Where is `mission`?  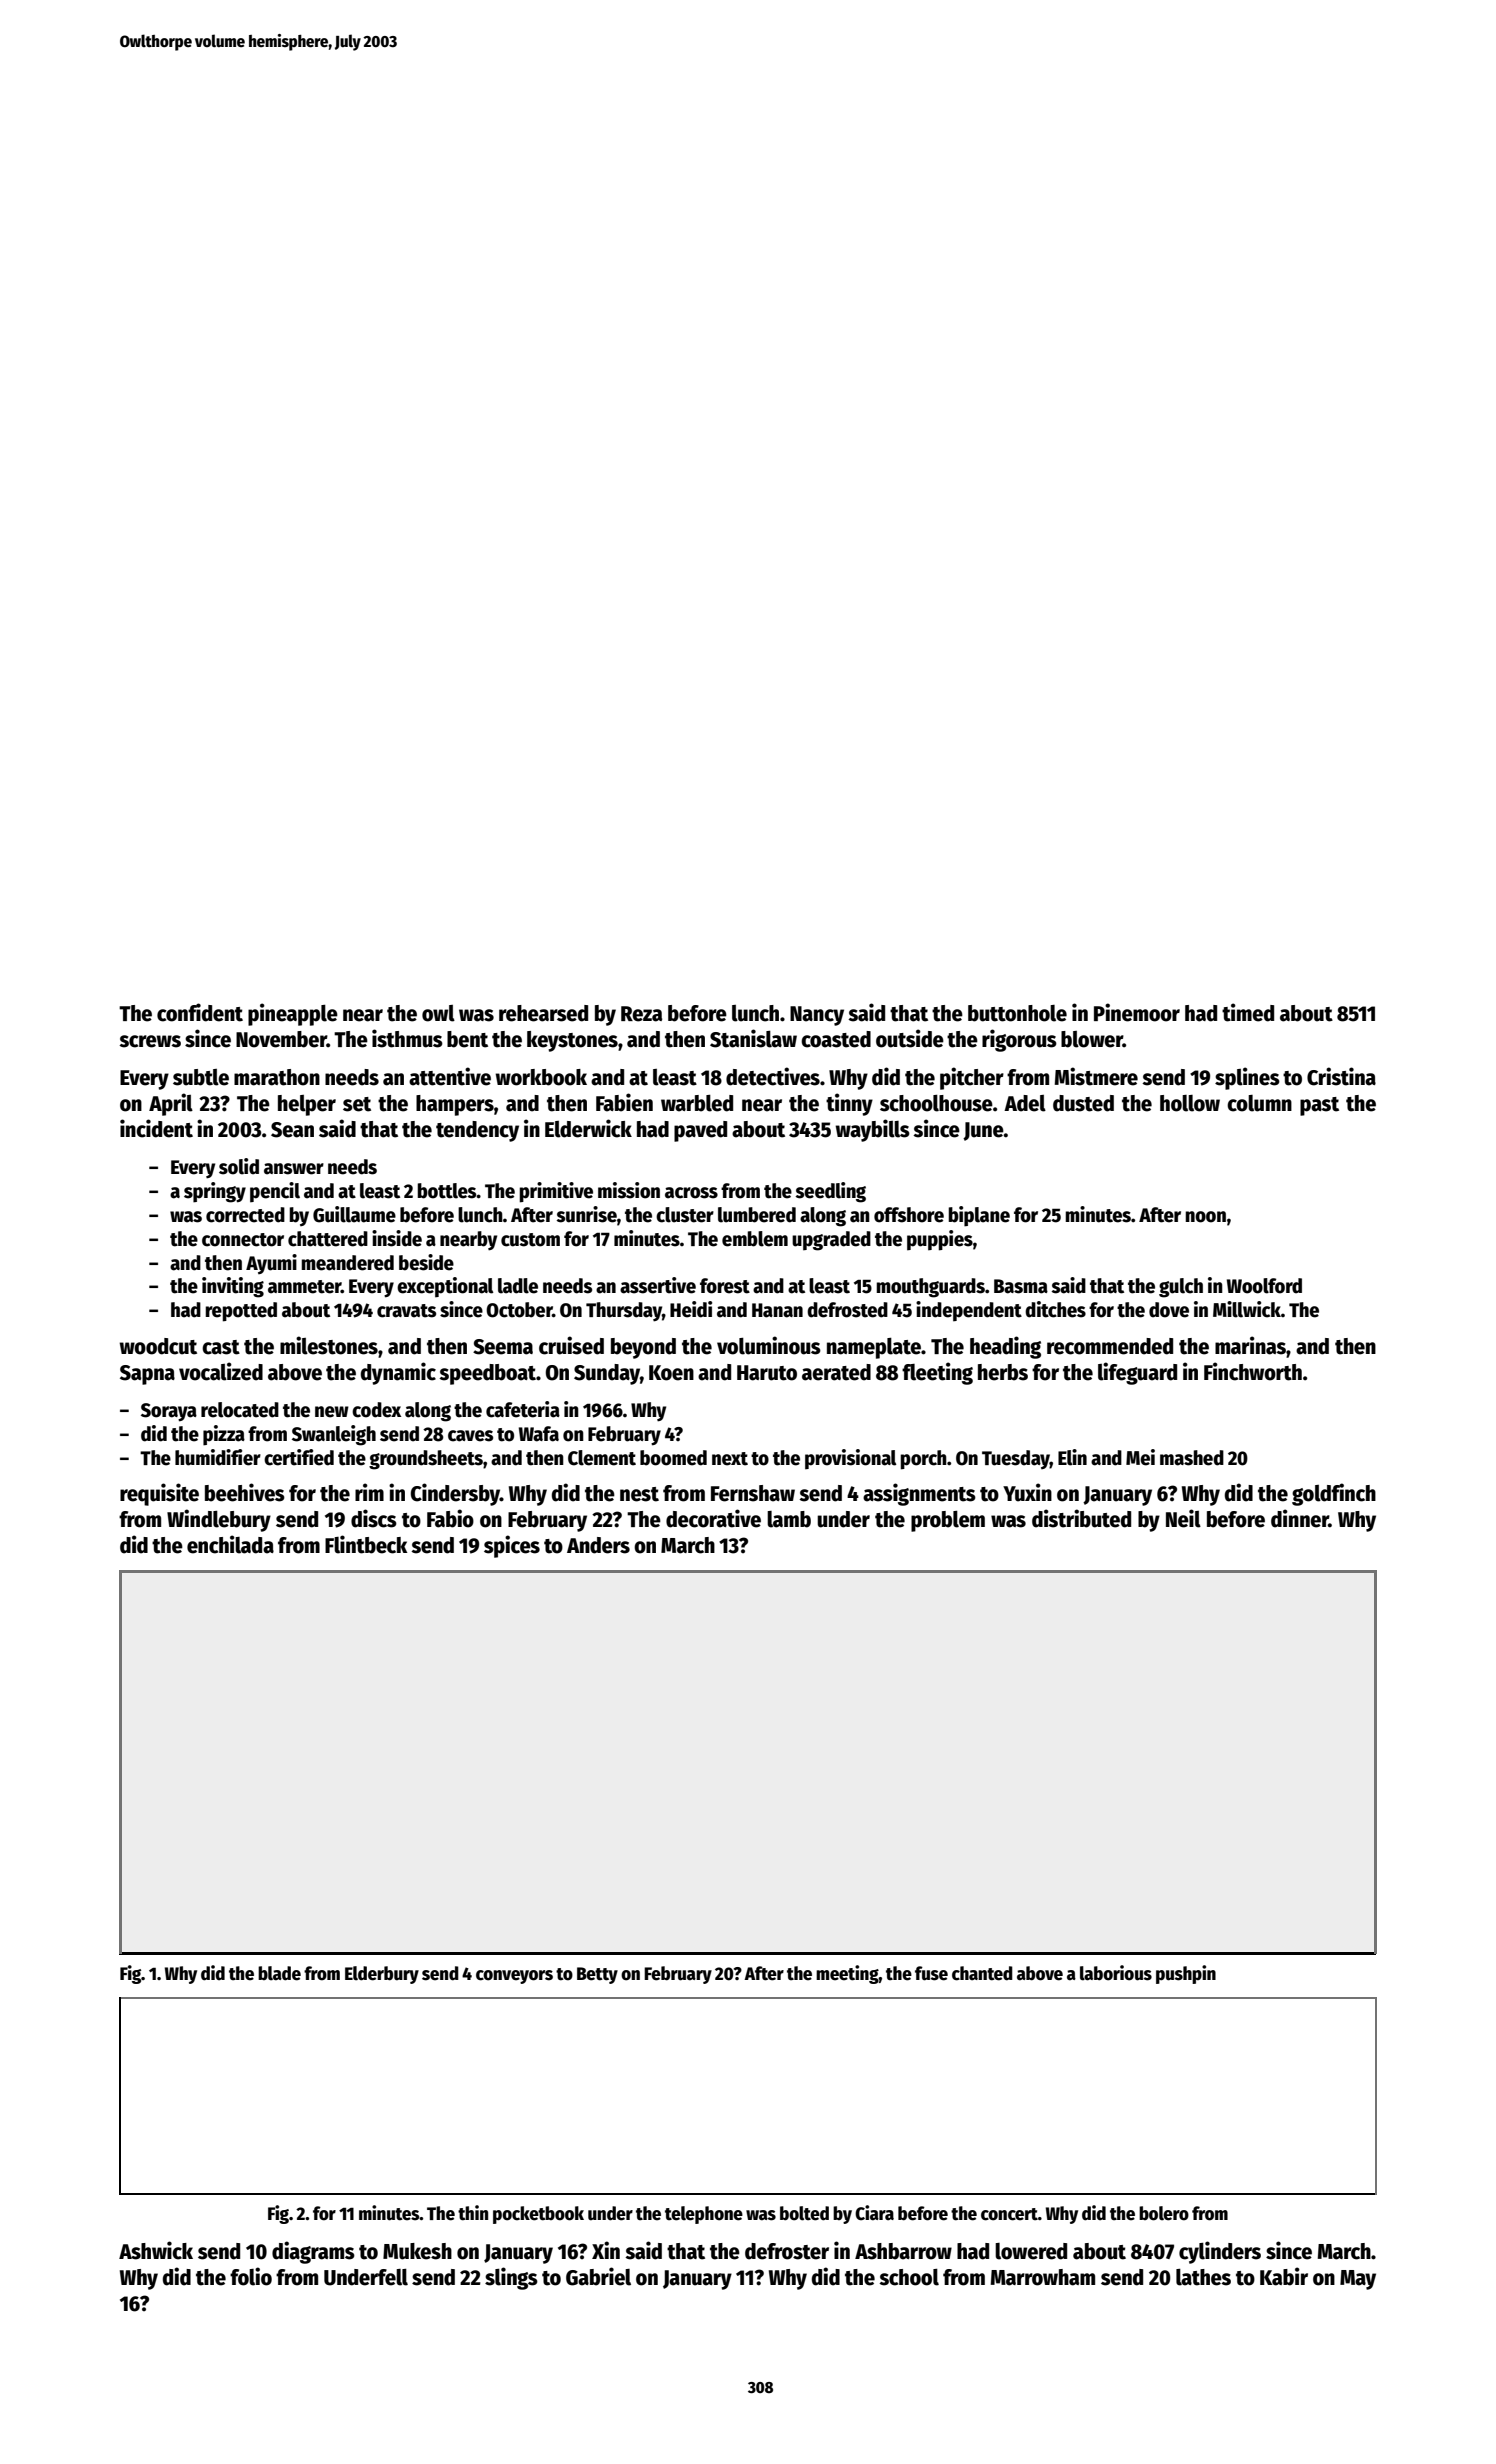 mission is located at coordinates (629, 1190).
